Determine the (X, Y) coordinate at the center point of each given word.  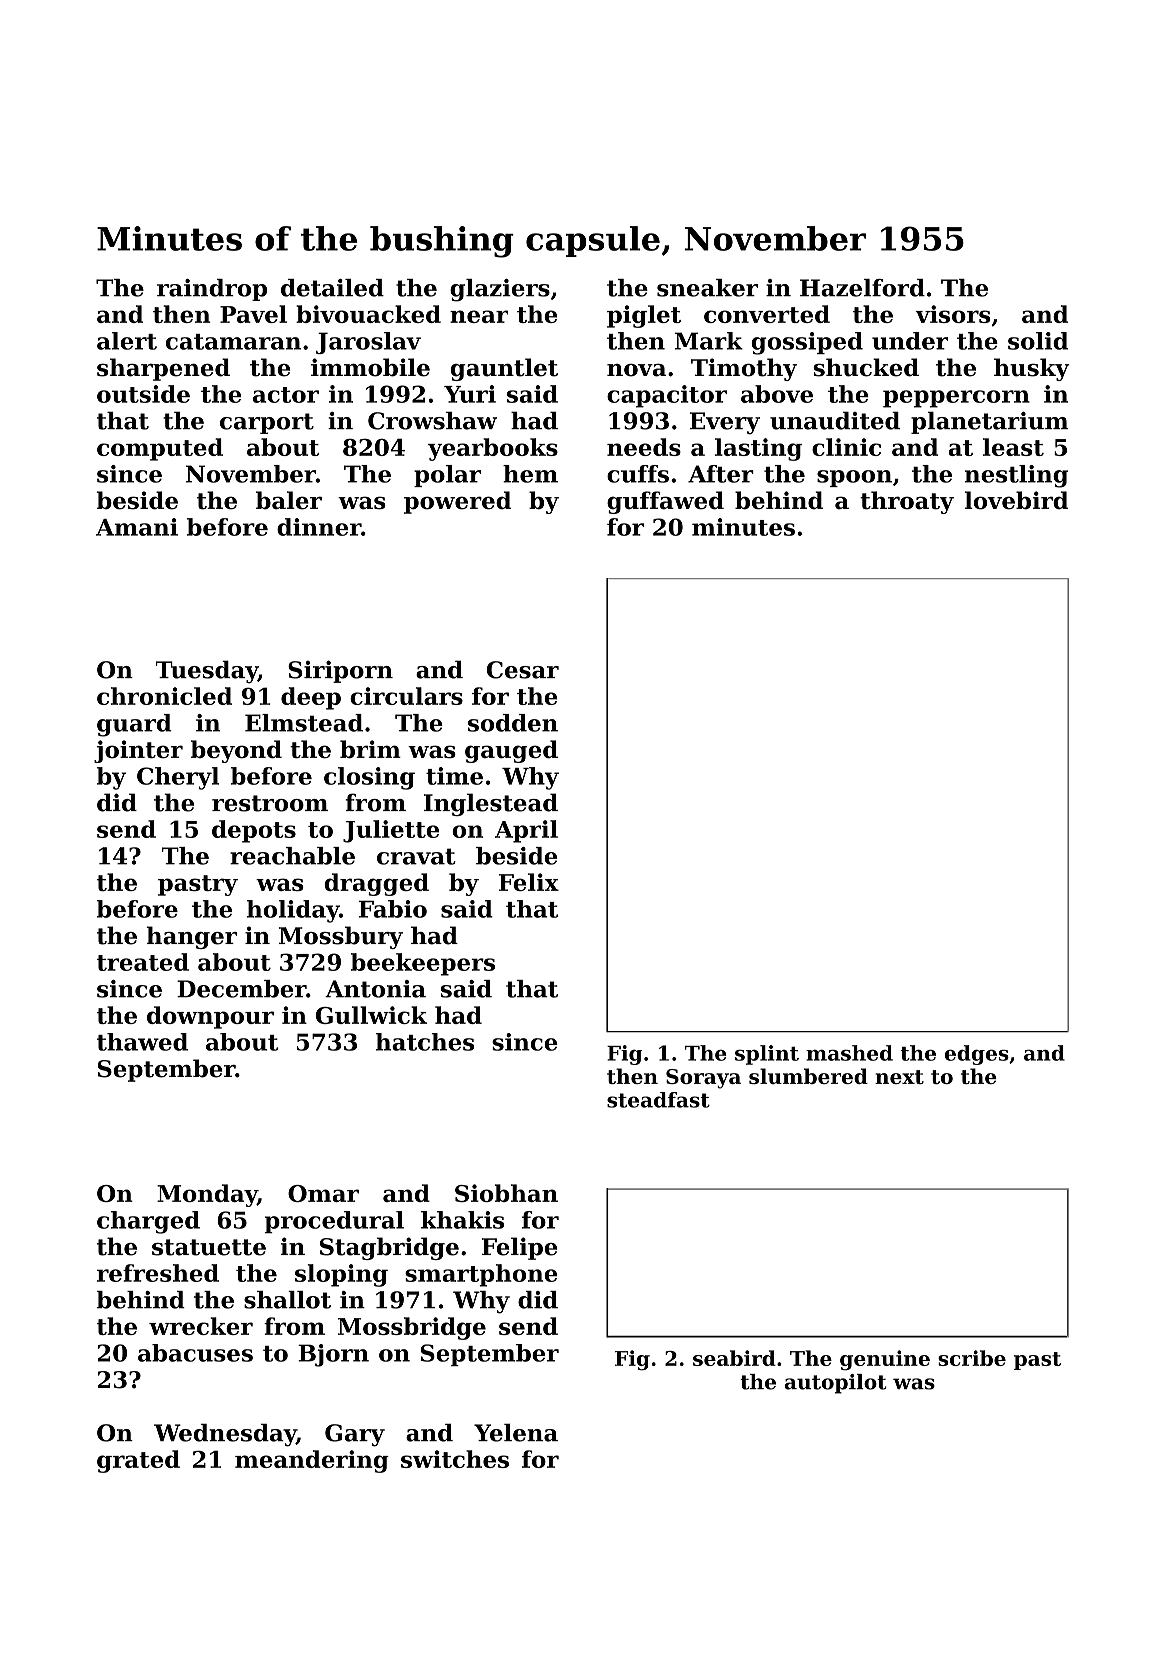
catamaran (233, 342)
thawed (142, 1042)
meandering (312, 1461)
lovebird (1016, 500)
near (479, 316)
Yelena (516, 1433)
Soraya (703, 1079)
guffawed (665, 502)
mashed (849, 1053)
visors (953, 314)
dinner (319, 527)
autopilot (836, 1384)
